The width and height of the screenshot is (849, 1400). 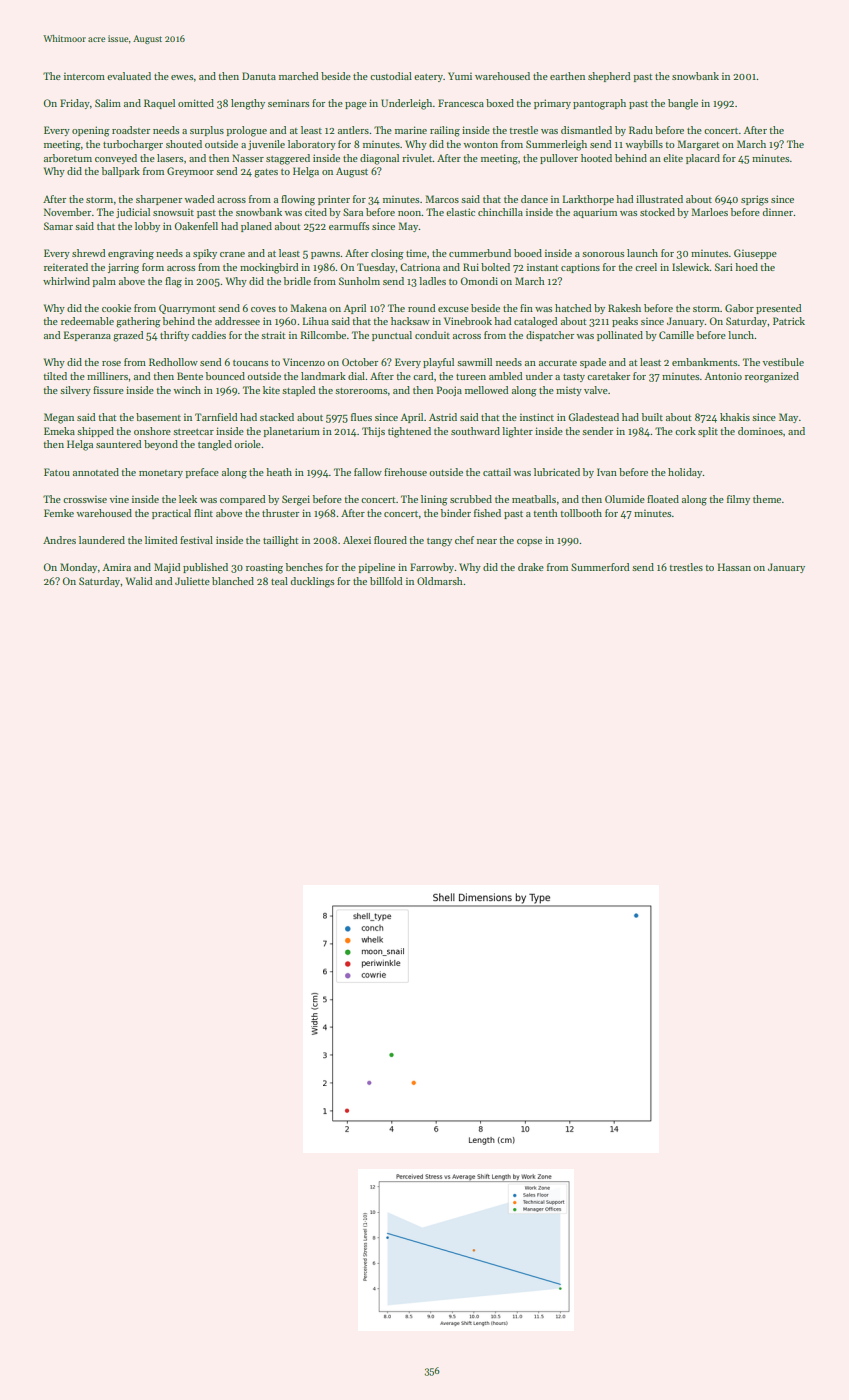 What do you see at coordinates (685, 473) in the screenshot?
I see `holiday` at bounding box center [685, 473].
